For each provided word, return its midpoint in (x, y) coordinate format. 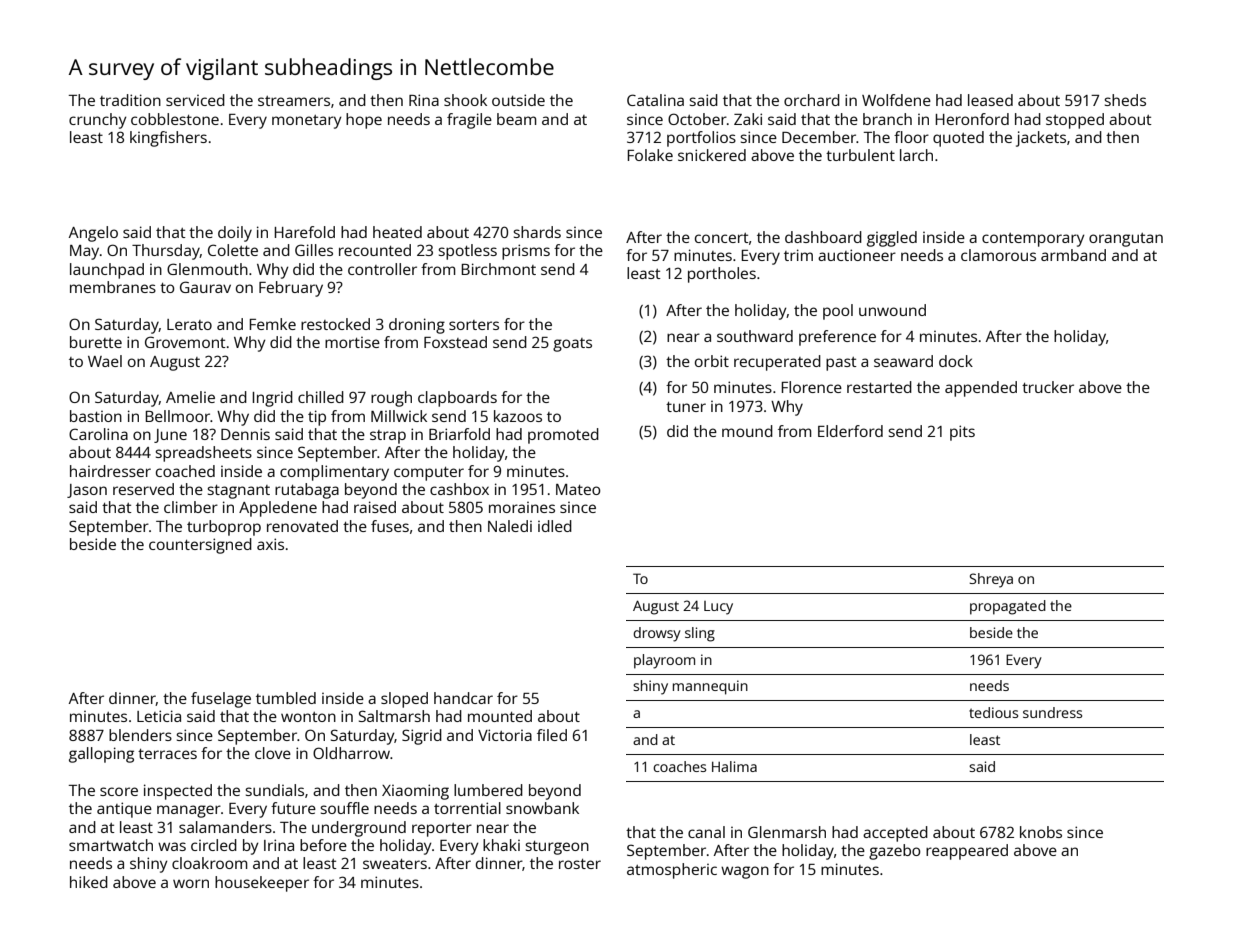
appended (981, 389)
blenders (140, 735)
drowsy (657, 634)
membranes (113, 287)
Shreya (991, 580)
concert (722, 238)
